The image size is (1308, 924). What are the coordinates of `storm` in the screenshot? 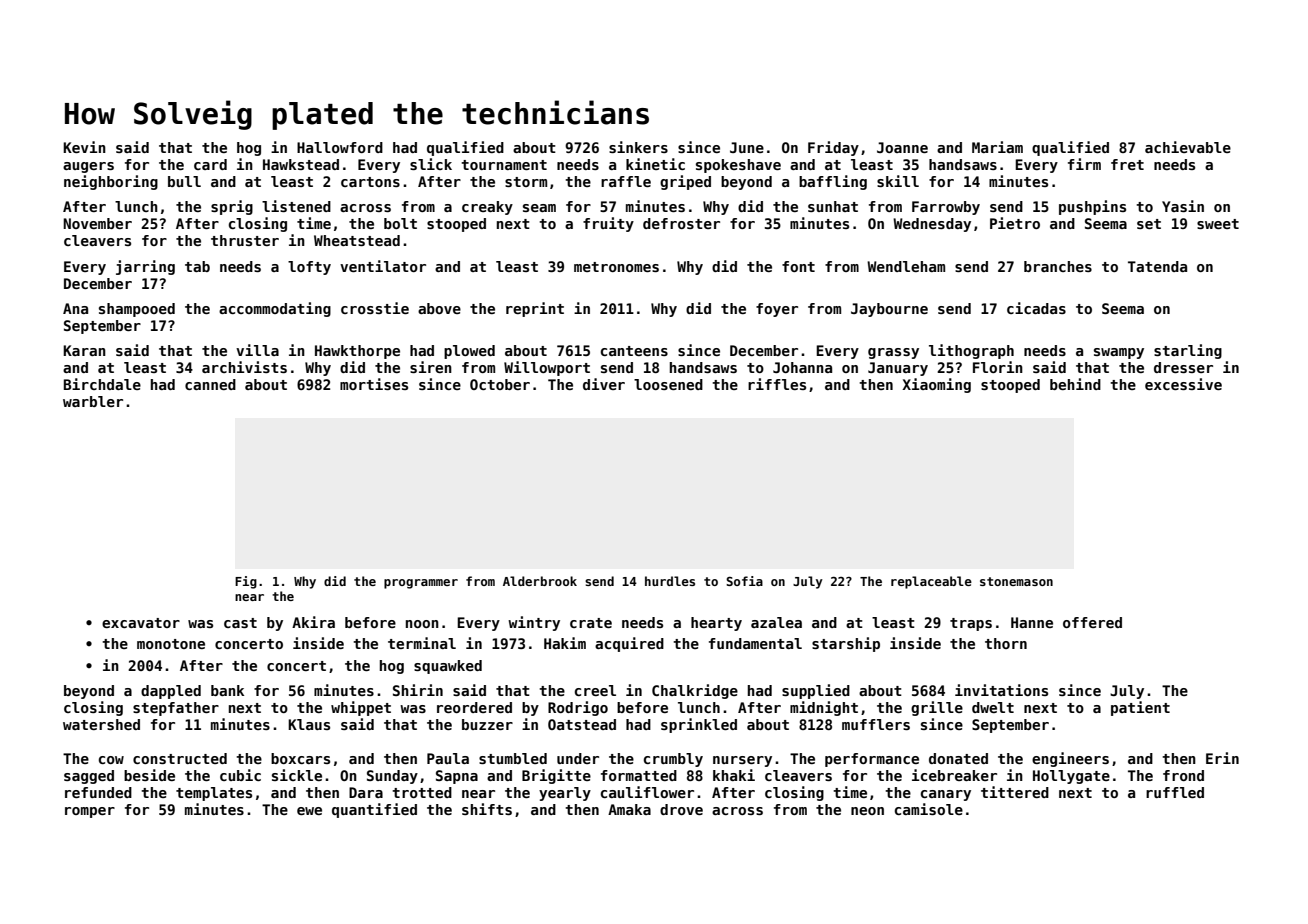 It's located at (526, 182).
